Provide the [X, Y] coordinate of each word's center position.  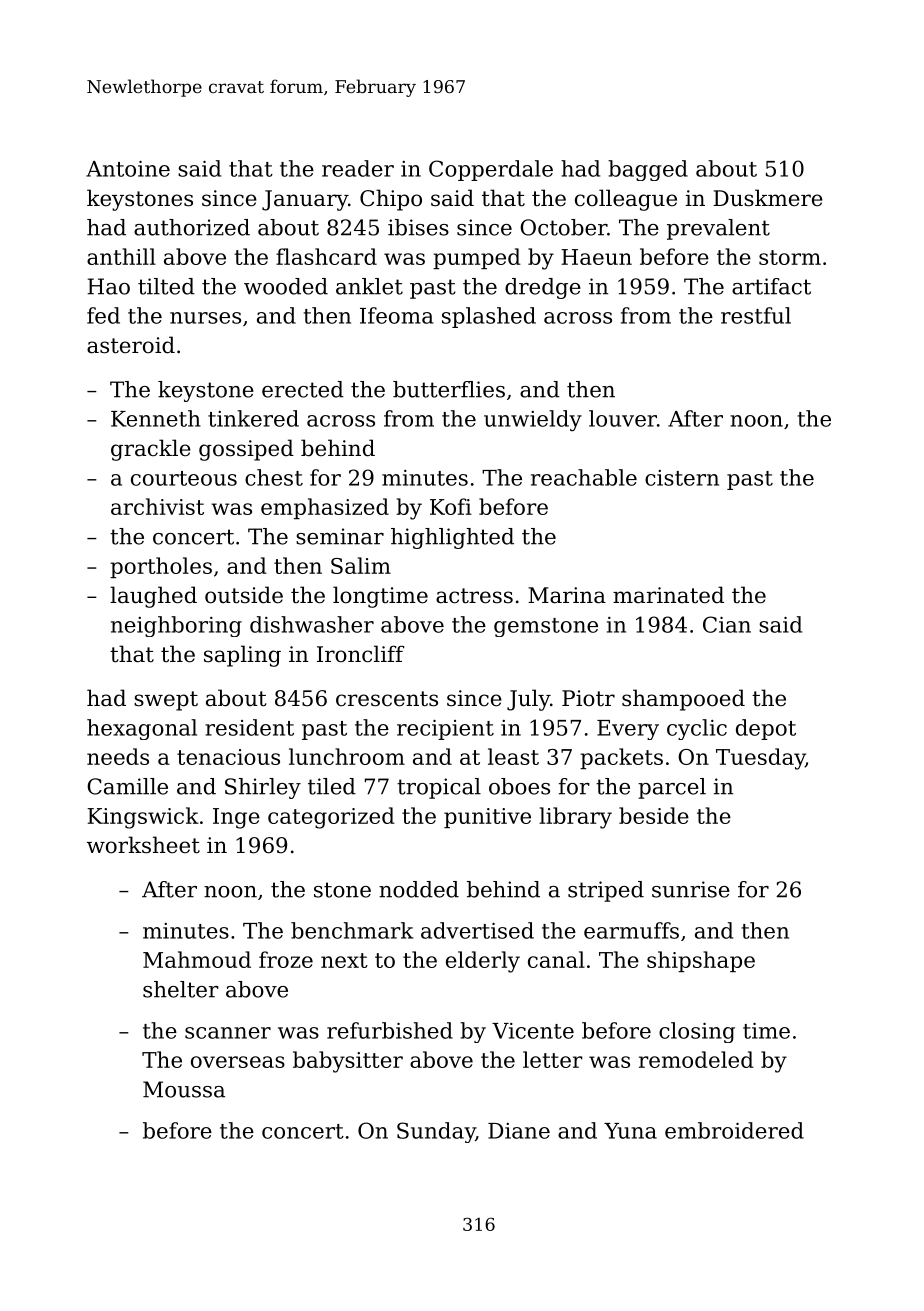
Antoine [128, 169]
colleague [626, 200]
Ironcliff [360, 654]
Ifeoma [397, 315]
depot [766, 729]
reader [358, 168]
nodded [419, 889]
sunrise [691, 889]
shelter [181, 989]
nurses [205, 318]
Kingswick [143, 818]
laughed [153, 597]
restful [756, 315]
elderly [483, 962]
